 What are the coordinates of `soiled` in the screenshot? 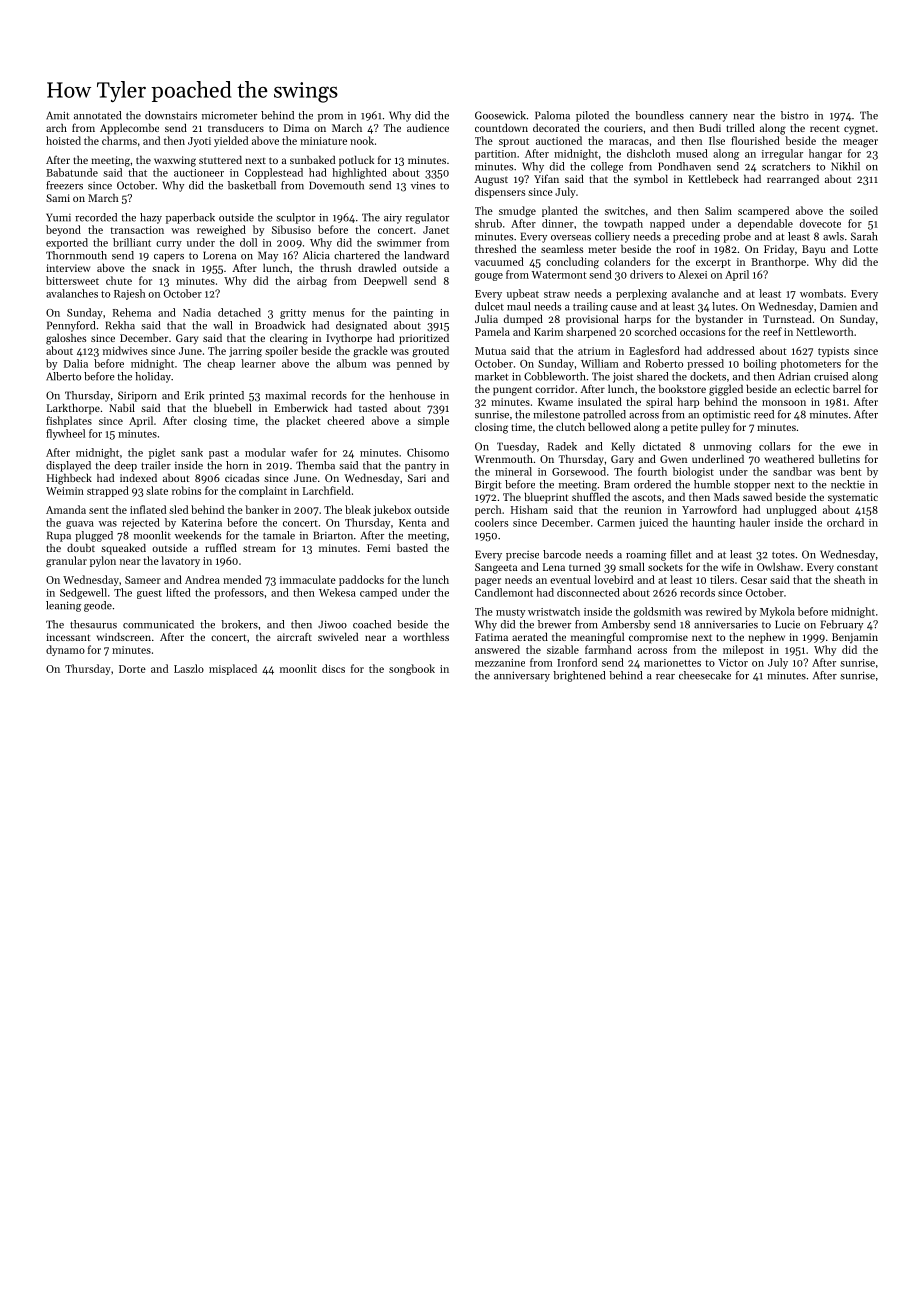 It's located at (864, 210).
